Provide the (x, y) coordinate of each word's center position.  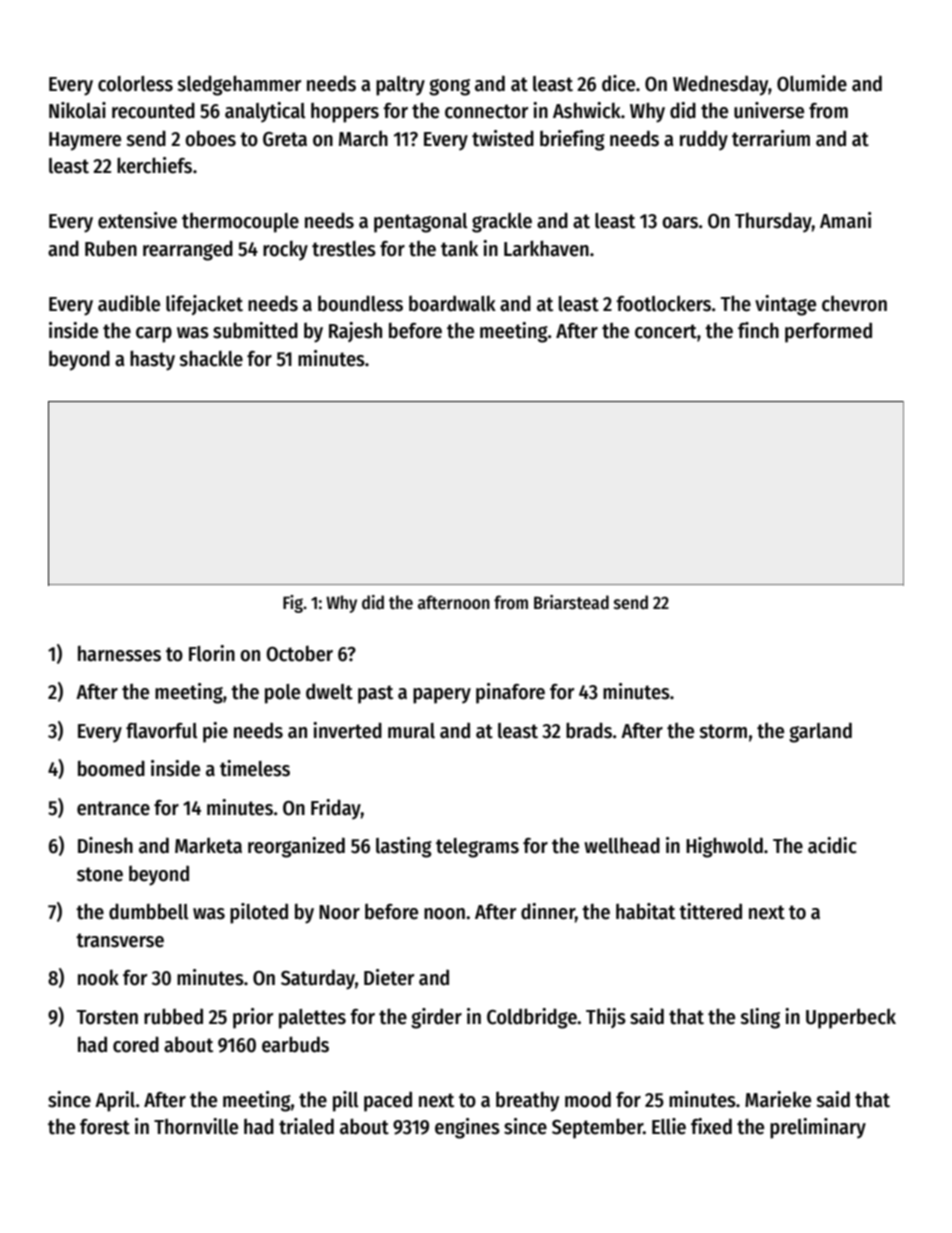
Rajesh (355, 332)
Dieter (389, 977)
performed (828, 332)
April (115, 1101)
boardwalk (452, 303)
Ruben (111, 248)
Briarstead (571, 602)
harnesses (119, 654)
